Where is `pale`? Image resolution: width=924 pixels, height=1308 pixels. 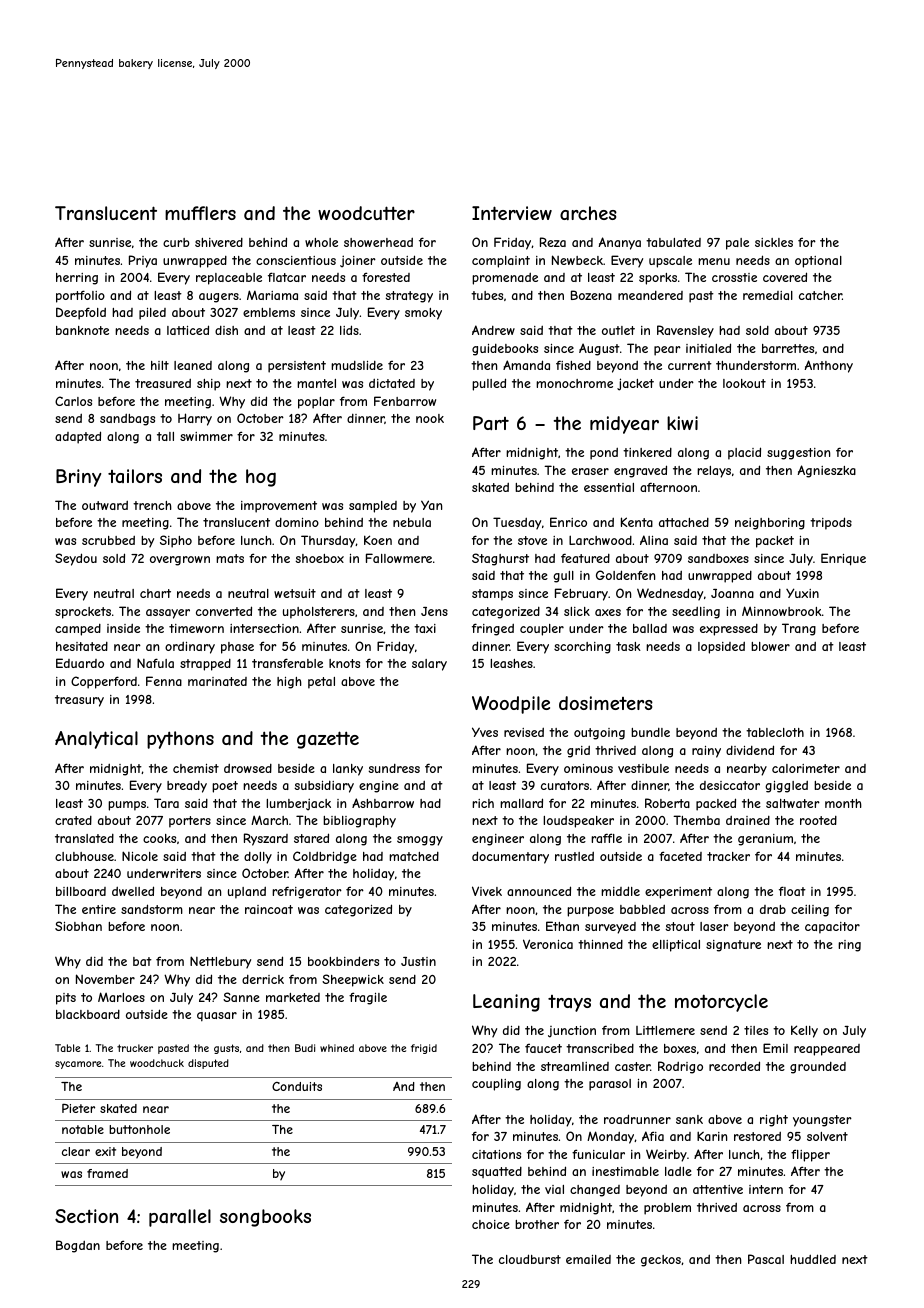
pale is located at coordinates (737, 244).
